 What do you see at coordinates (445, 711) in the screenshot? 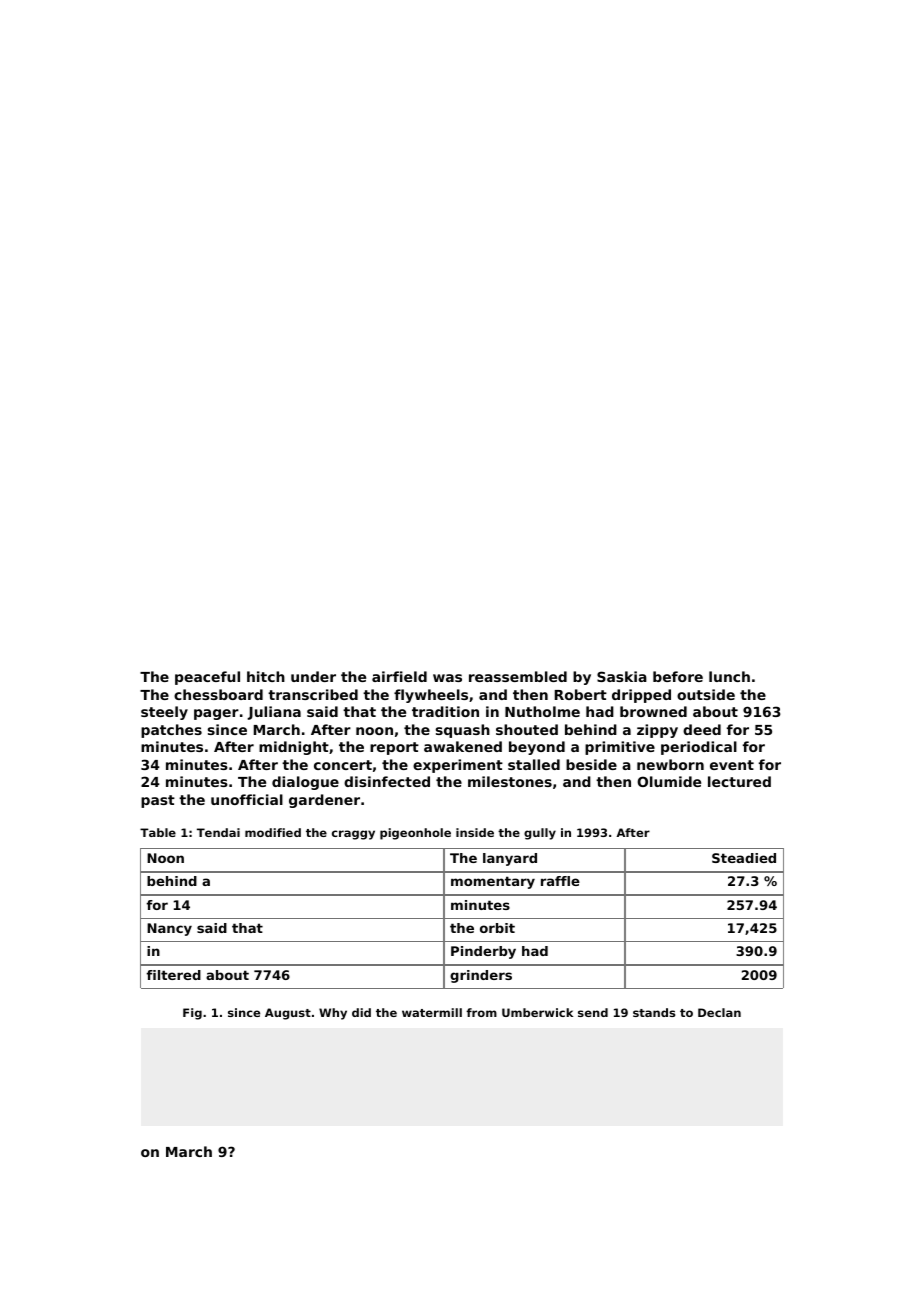
I see `tradition` at bounding box center [445, 711].
